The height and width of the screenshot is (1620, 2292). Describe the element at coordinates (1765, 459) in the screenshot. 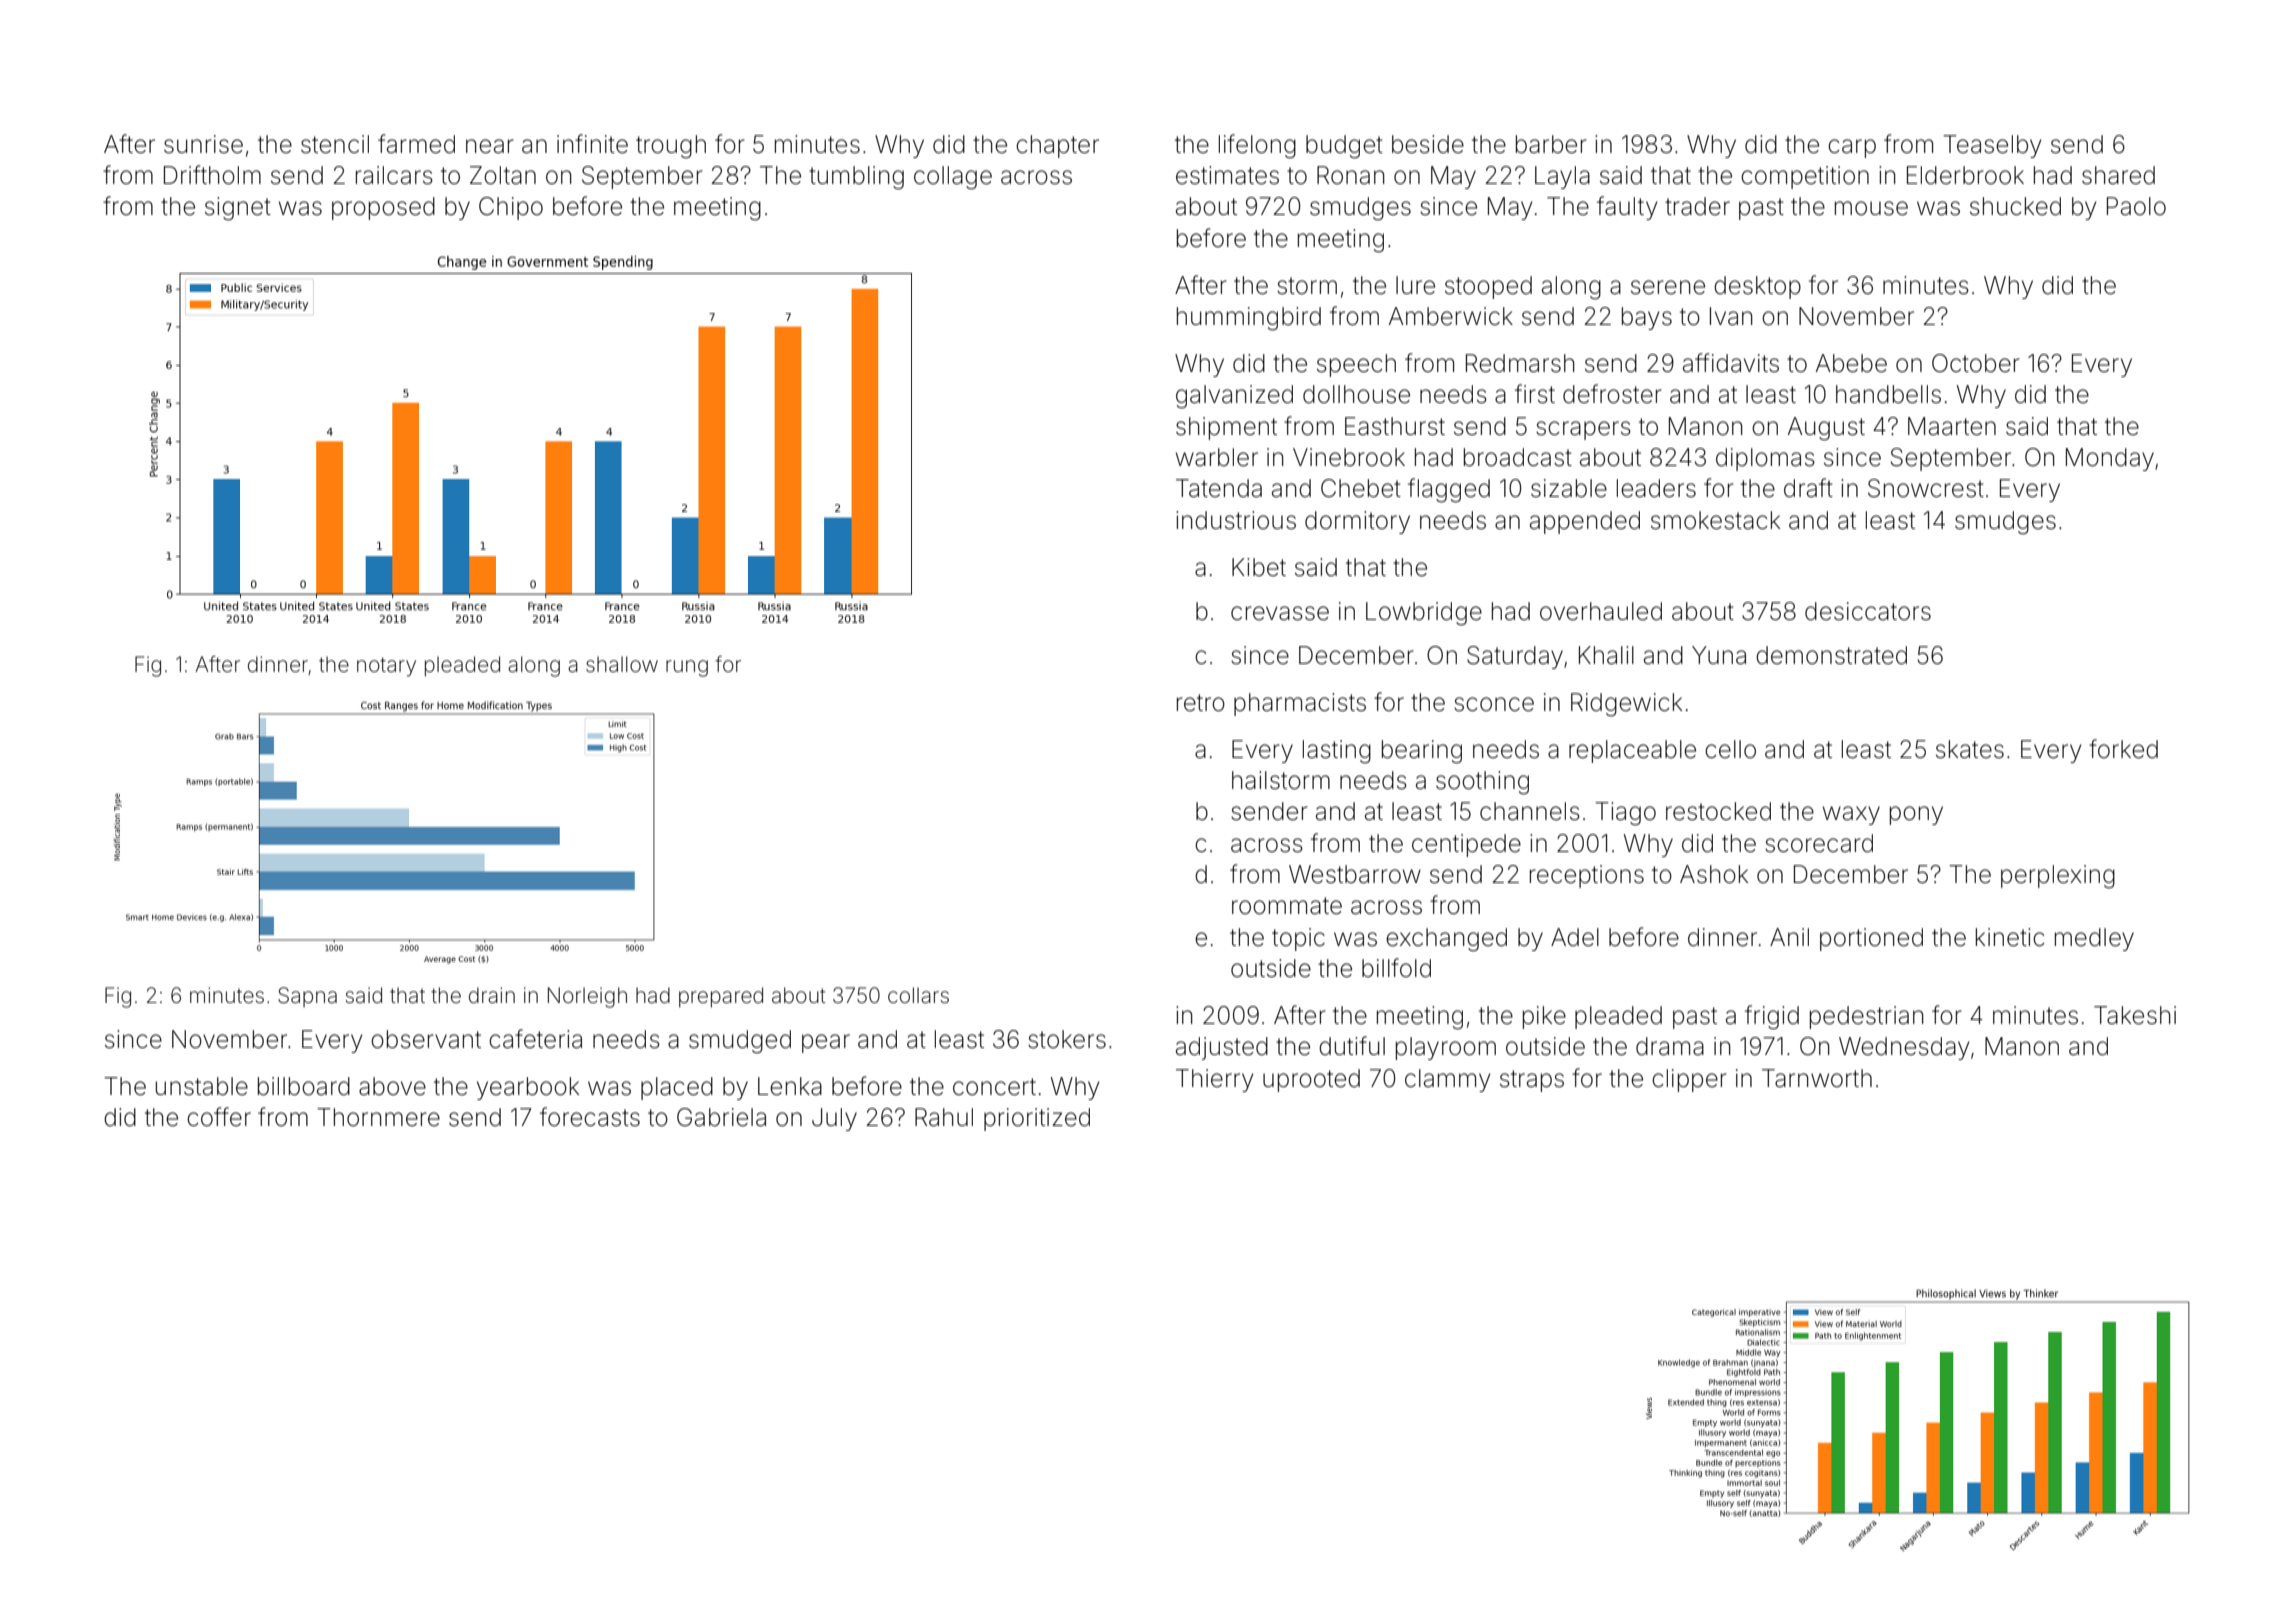

I see `diplomas` at that location.
